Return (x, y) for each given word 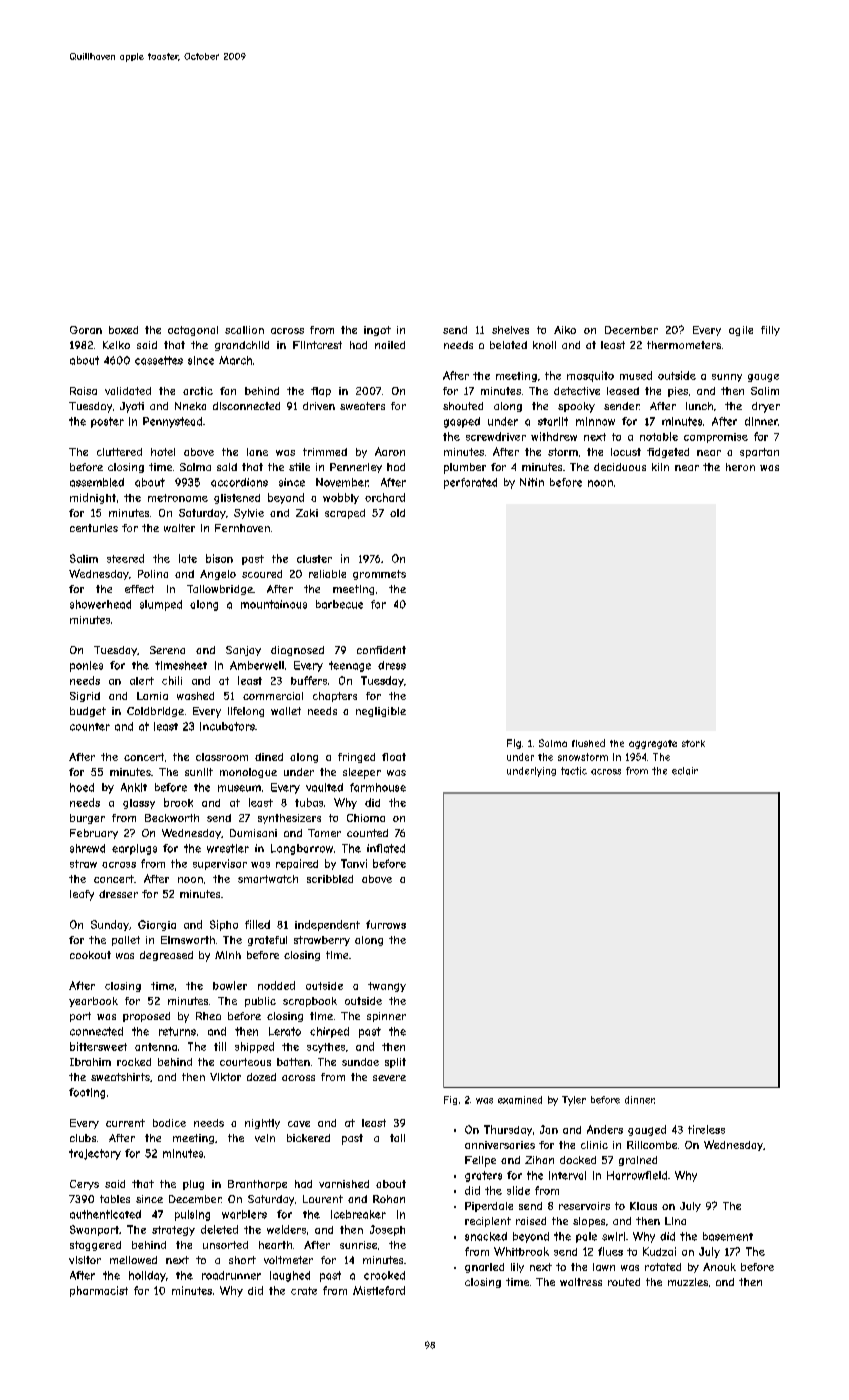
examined (520, 1100)
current (125, 1123)
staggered (95, 1246)
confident (381, 650)
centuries (94, 528)
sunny (727, 378)
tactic (574, 771)
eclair (685, 771)
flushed (588, 743)
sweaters (362, 406)
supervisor (220, 864)
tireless (706, 1129)
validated (128, 391)
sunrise (358, 1245)
